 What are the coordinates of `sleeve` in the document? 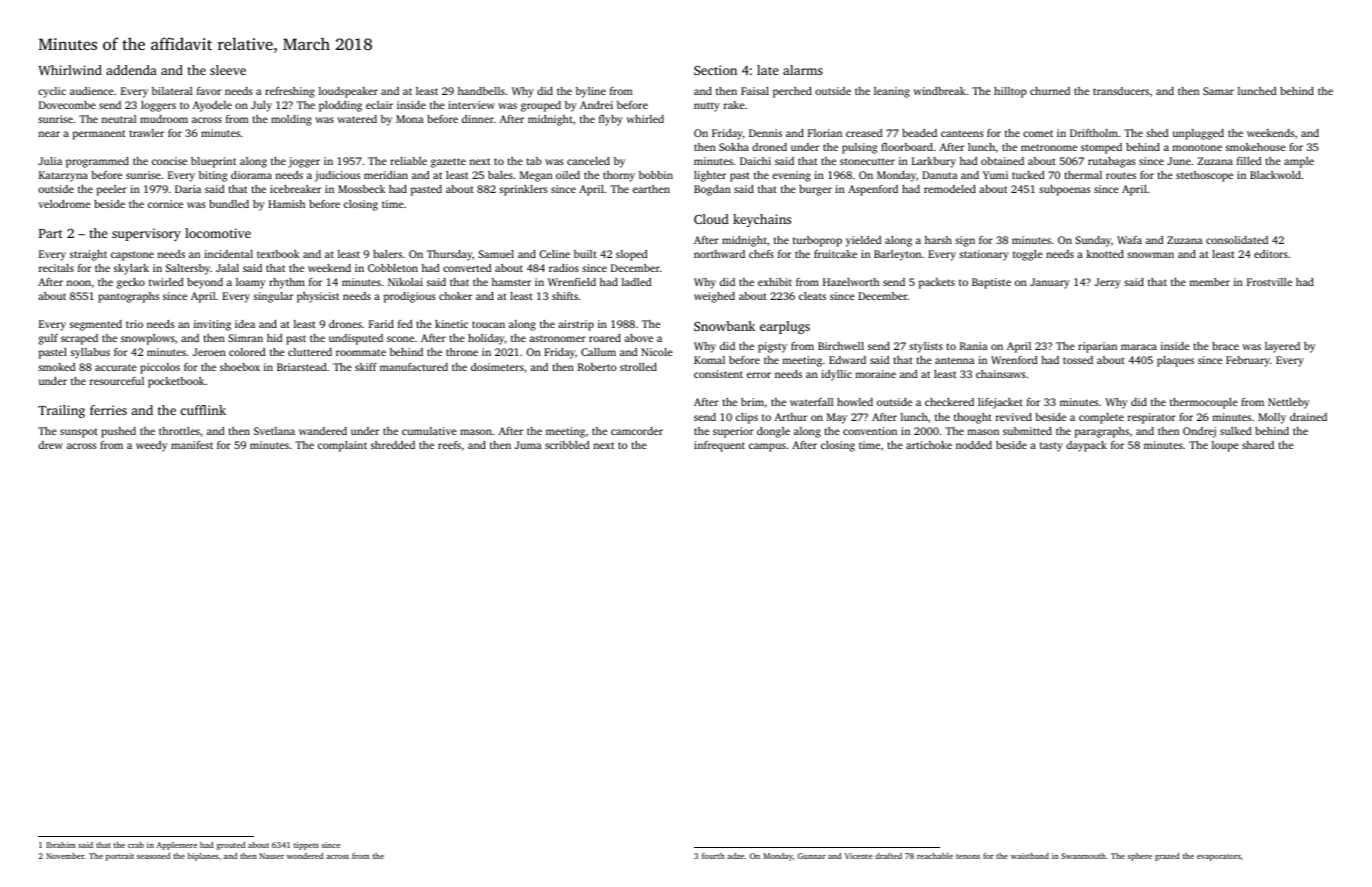 It's located at (228, 70).
